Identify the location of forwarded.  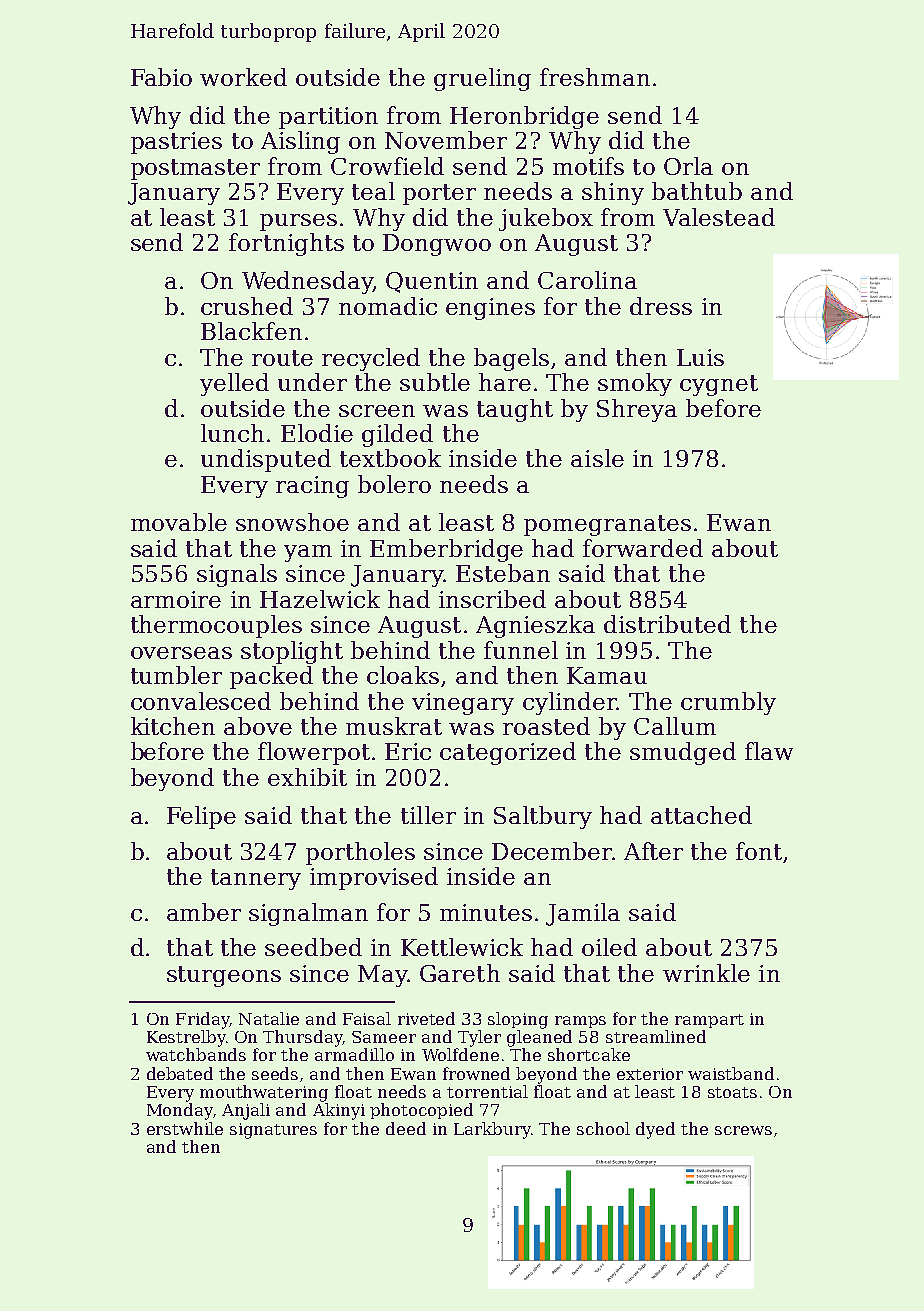
(643, 548).
